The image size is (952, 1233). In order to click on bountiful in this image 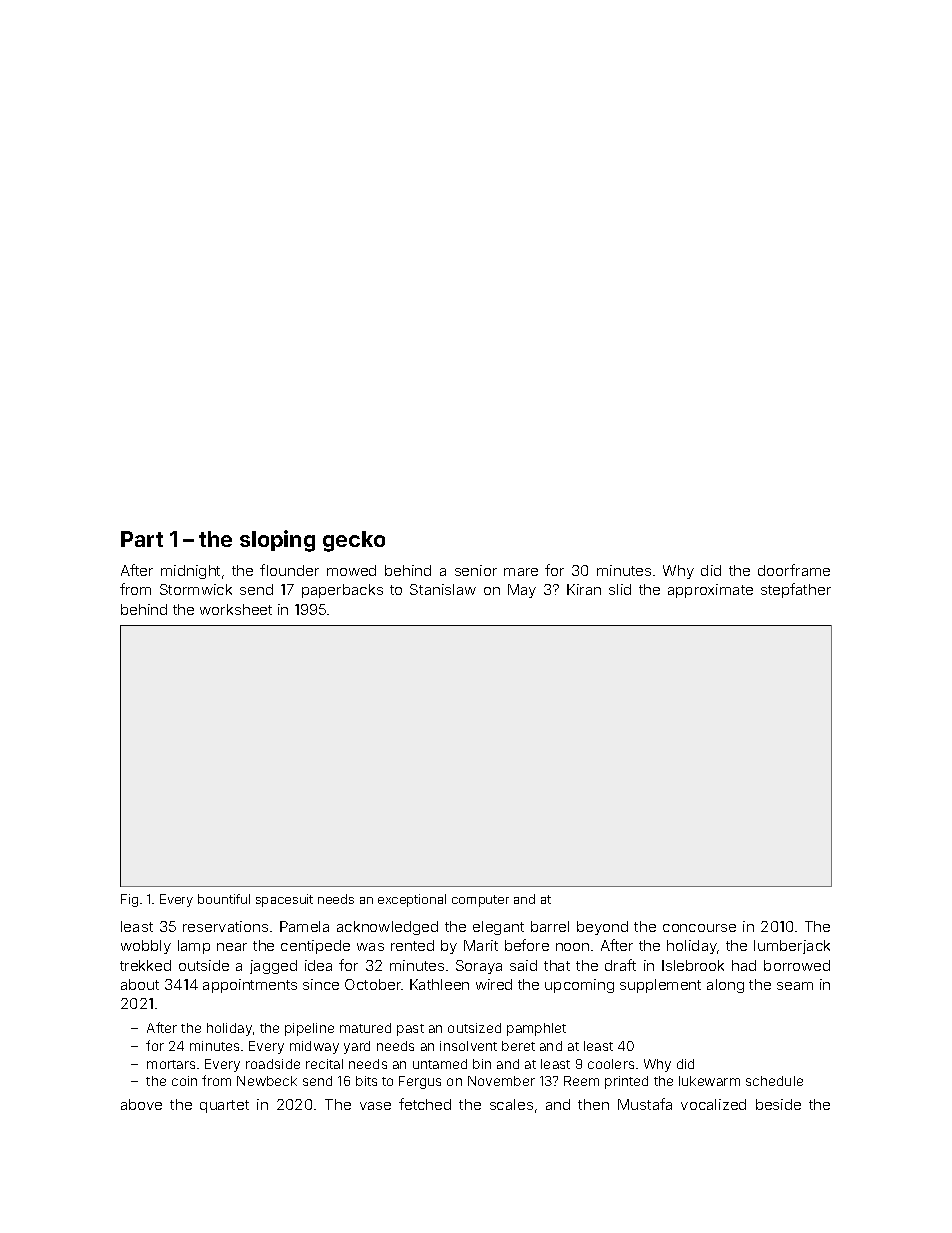, I will do `click(224, 899)`.
